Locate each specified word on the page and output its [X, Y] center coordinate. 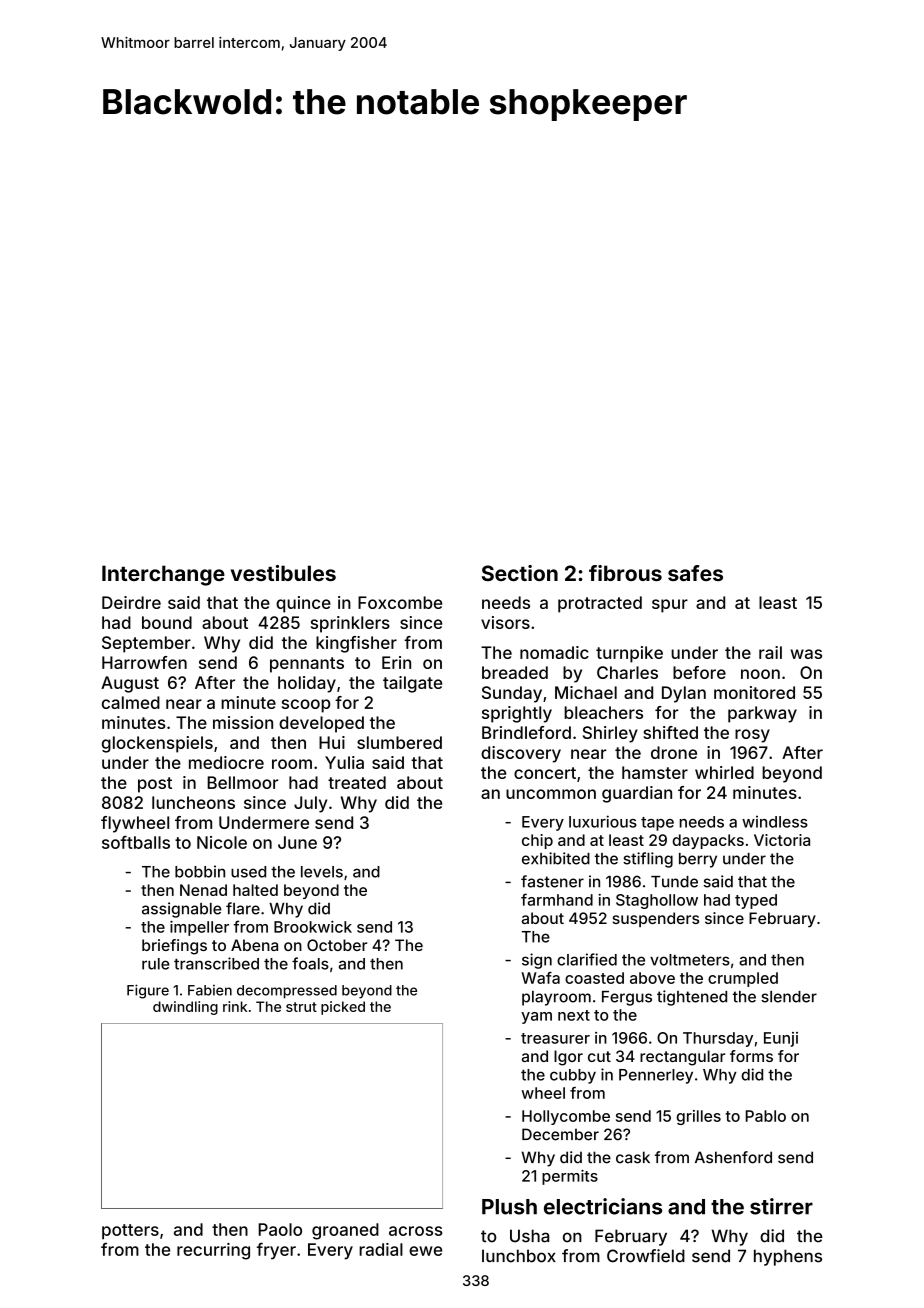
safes [695, 573]
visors [505, 622]
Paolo [280, 1229]
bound [167, 622]
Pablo [766, 1116]
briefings [174, 947]
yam [536, 1018]
